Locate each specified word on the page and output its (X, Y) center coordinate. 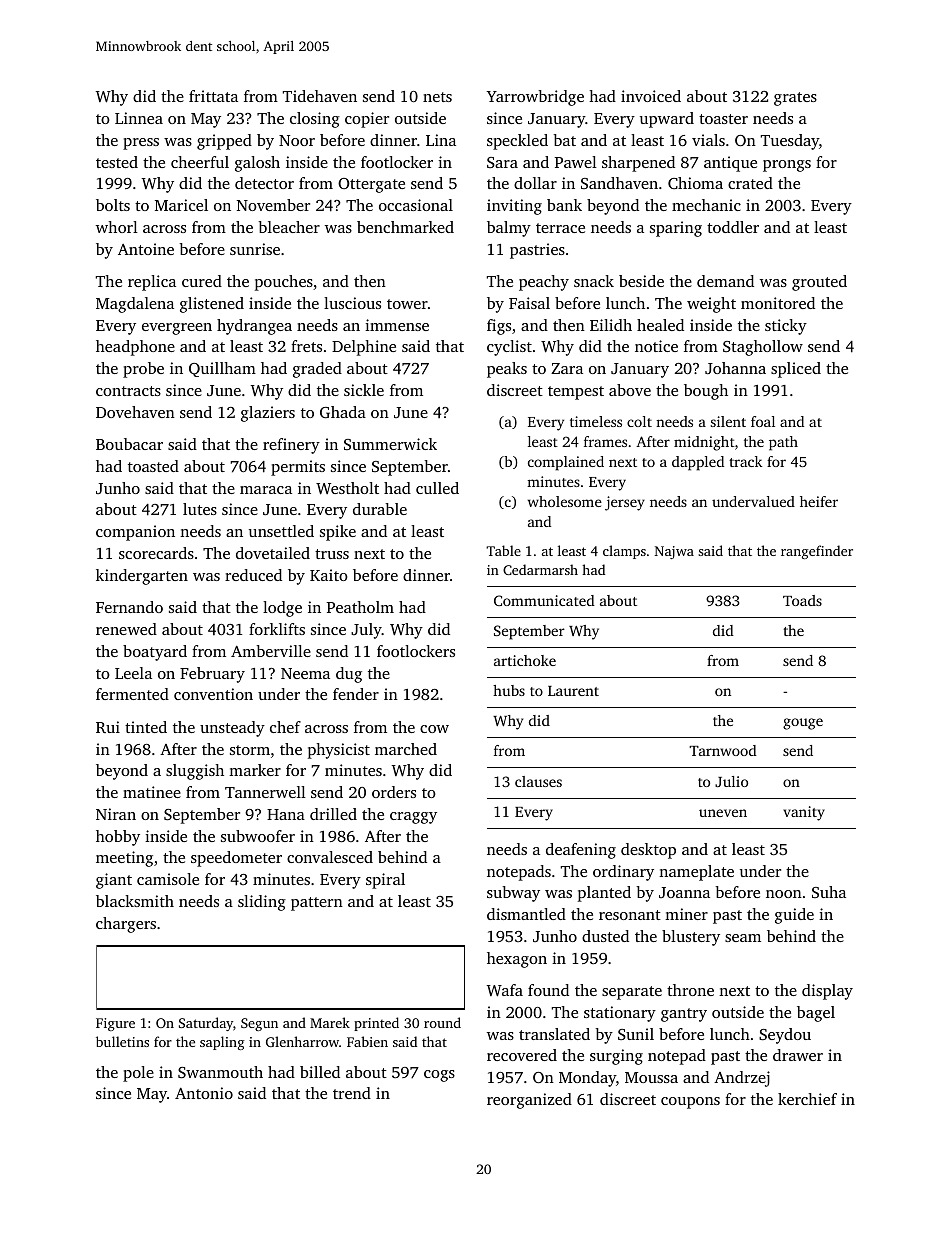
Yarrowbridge (535, 98)
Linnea (139, 118)
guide (794, 916)
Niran (116, 814)
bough (706, 392)
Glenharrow (302, 1041)
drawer (798, 1055)
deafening (581, 851)
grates (795, 99)
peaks (507, 370)
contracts (128, 391)
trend (352, 1093)
